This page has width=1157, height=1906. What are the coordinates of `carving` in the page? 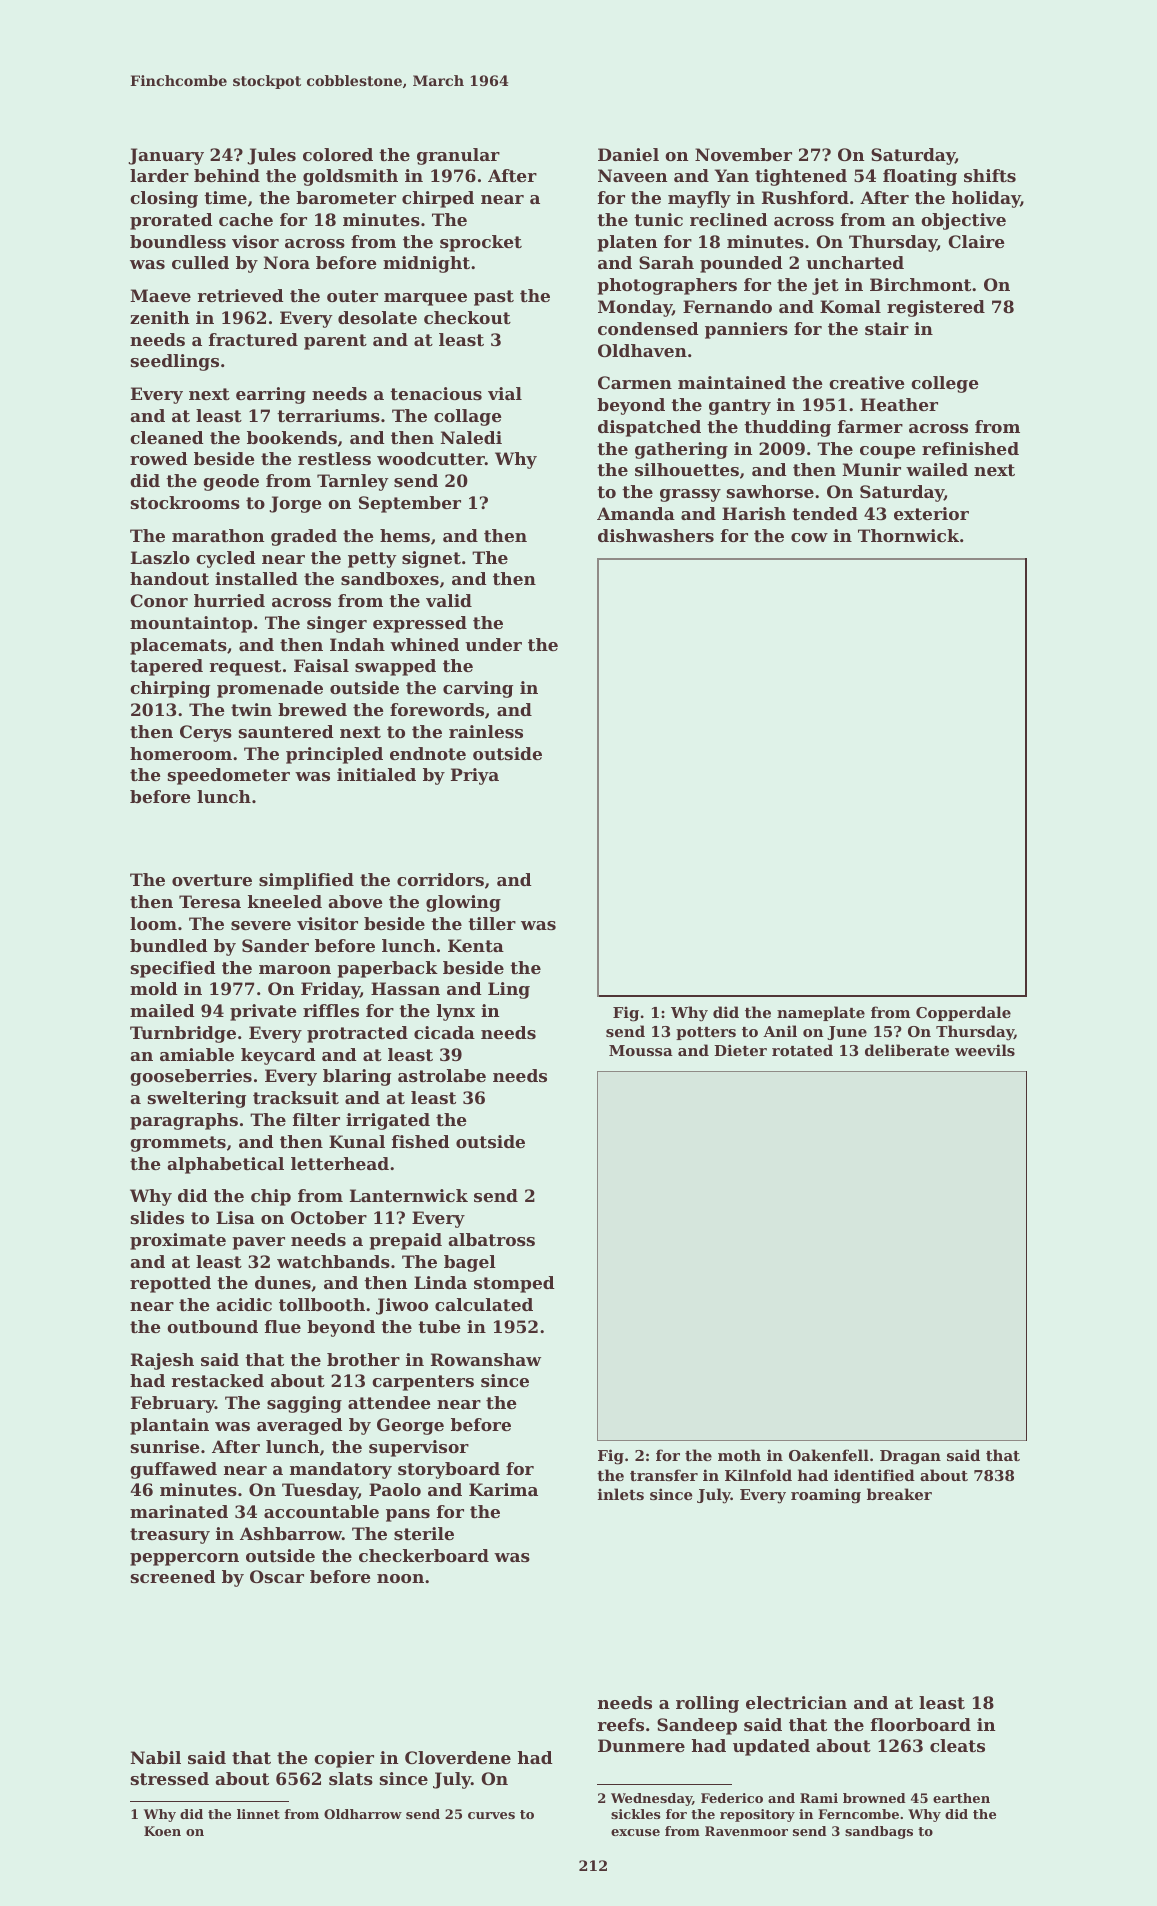 It's located at (478, 689).
